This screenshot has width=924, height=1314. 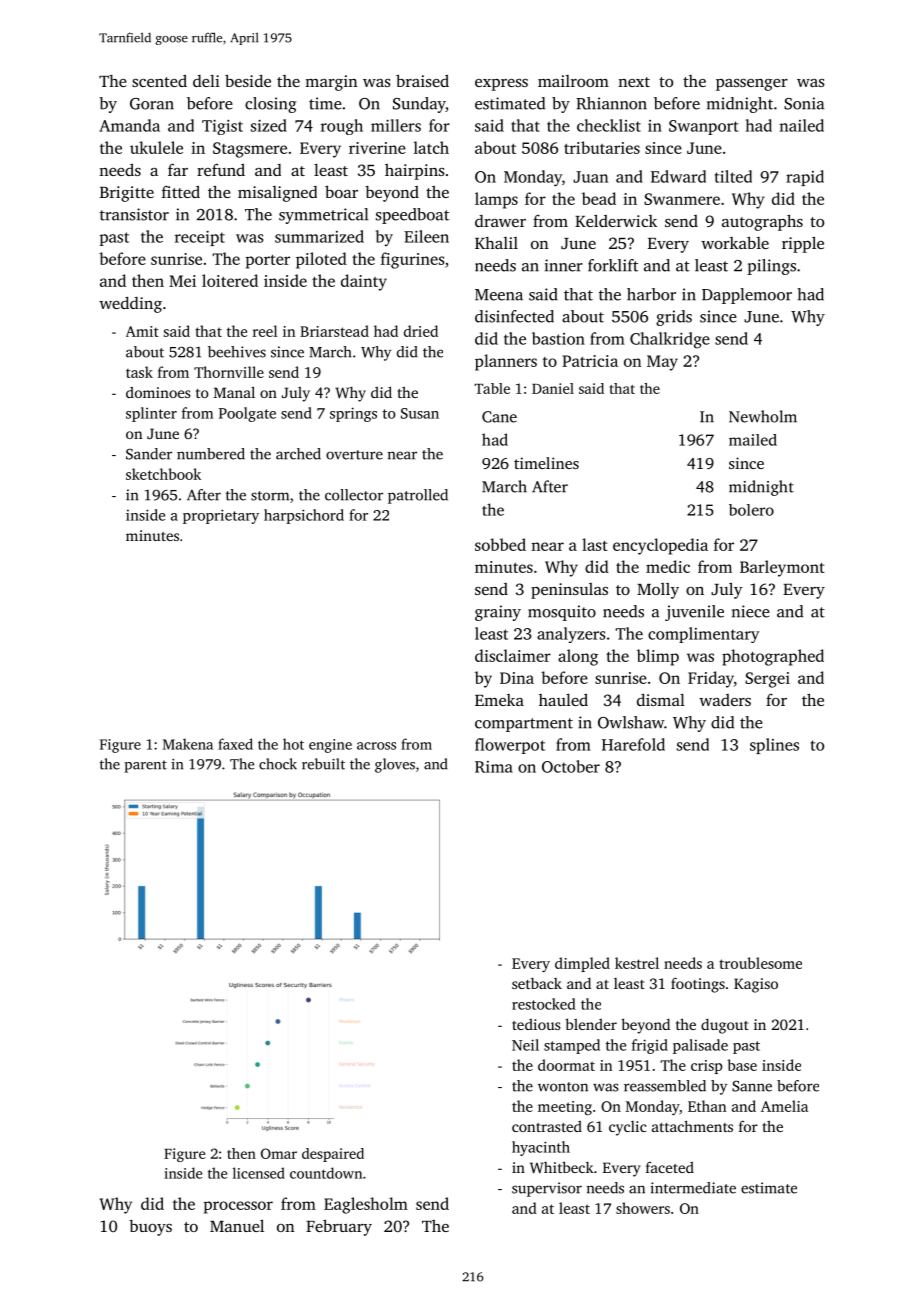 I want to click on Dina, so click(x=517, y=678).
